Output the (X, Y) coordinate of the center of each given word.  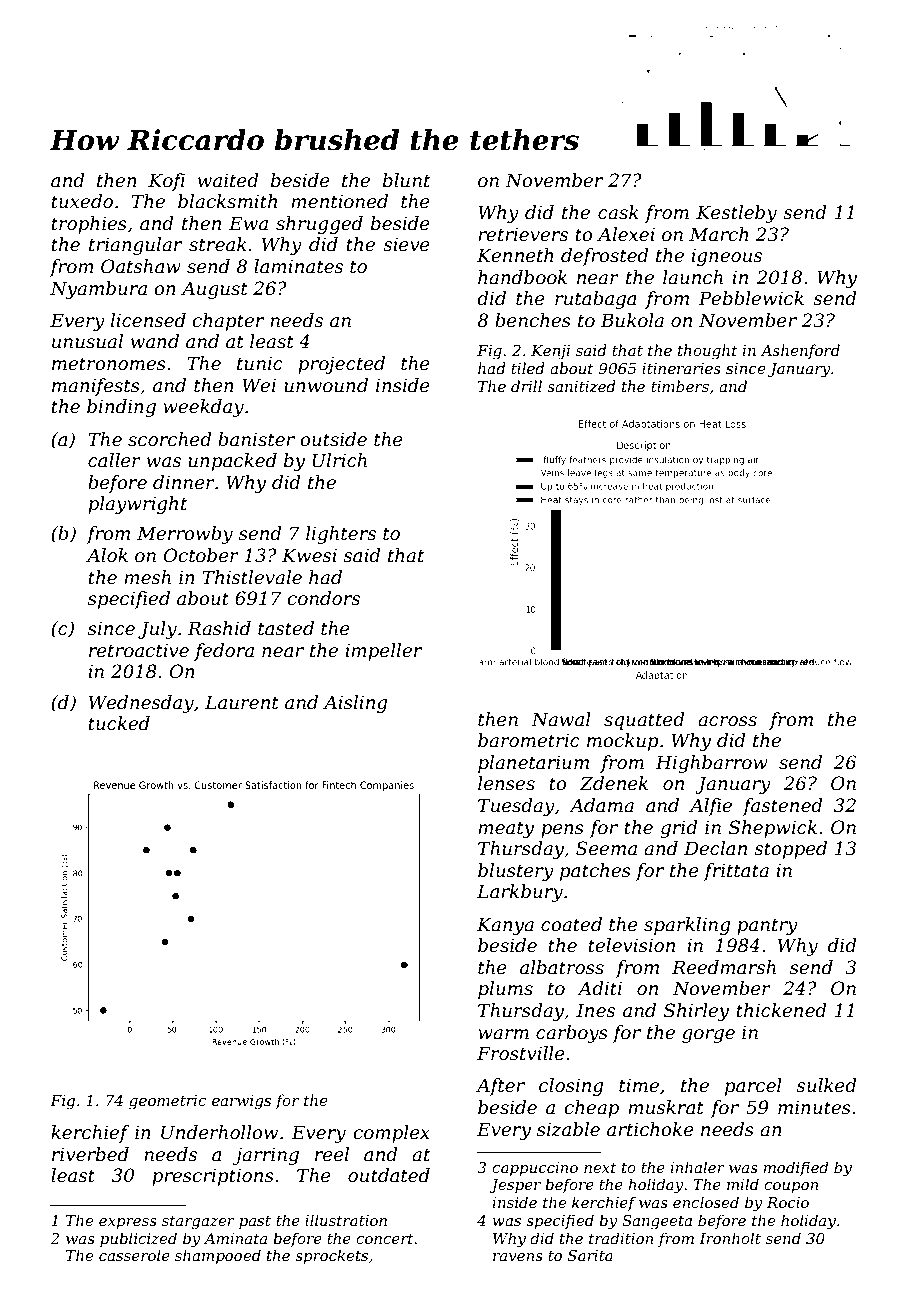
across (727, 721)
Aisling (355, 704)
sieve (406, 244)
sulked (826, 1085)
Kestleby (736, 214)
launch (693, 277)
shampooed (218, 1256)
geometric (167, 1102)
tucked (119, 723)
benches (533, 320)
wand (155, 341)
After (500, 1087)
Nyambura (98, 290)
